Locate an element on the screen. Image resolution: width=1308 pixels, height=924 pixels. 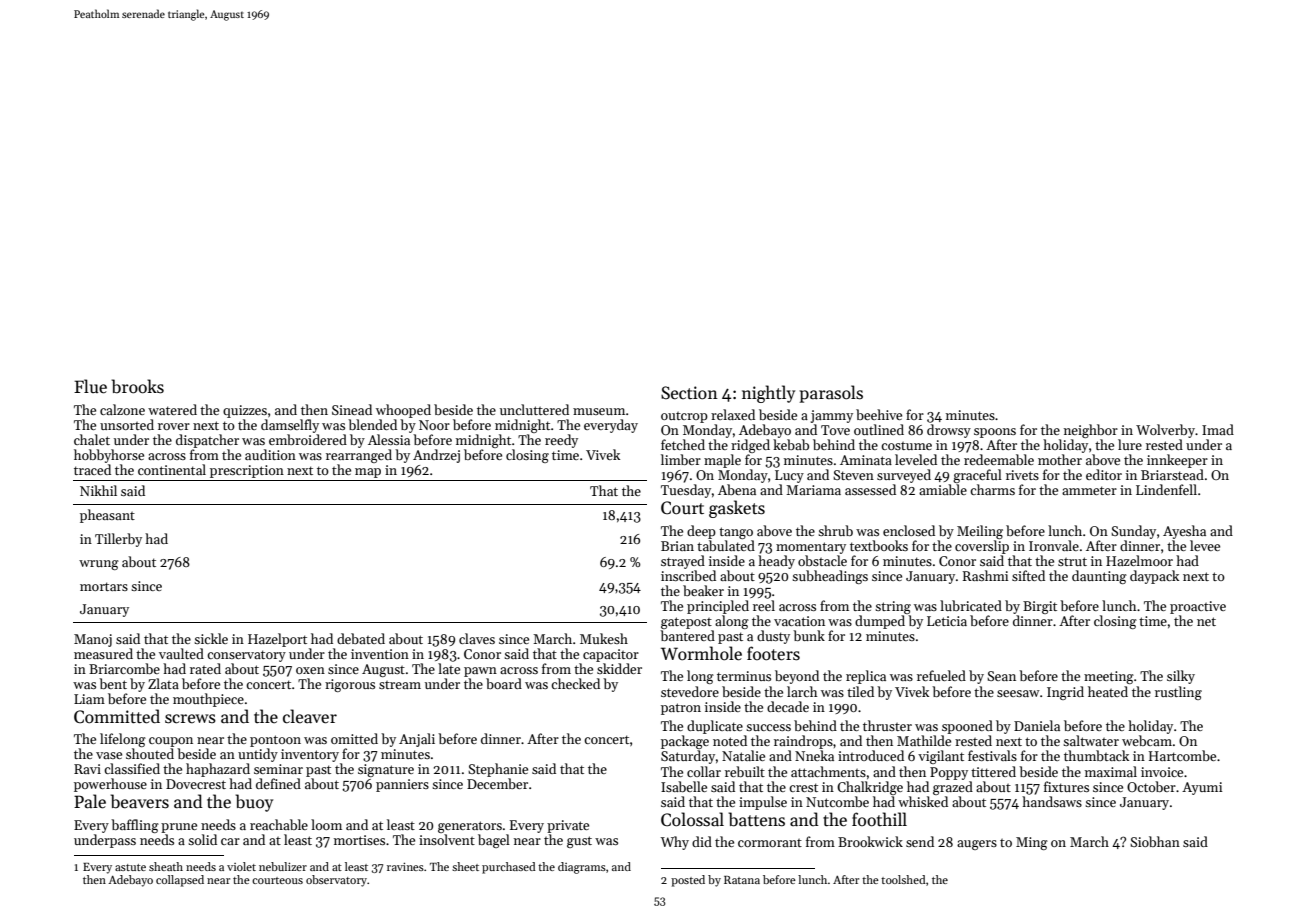
prune is located at coordinates (179, 828).
